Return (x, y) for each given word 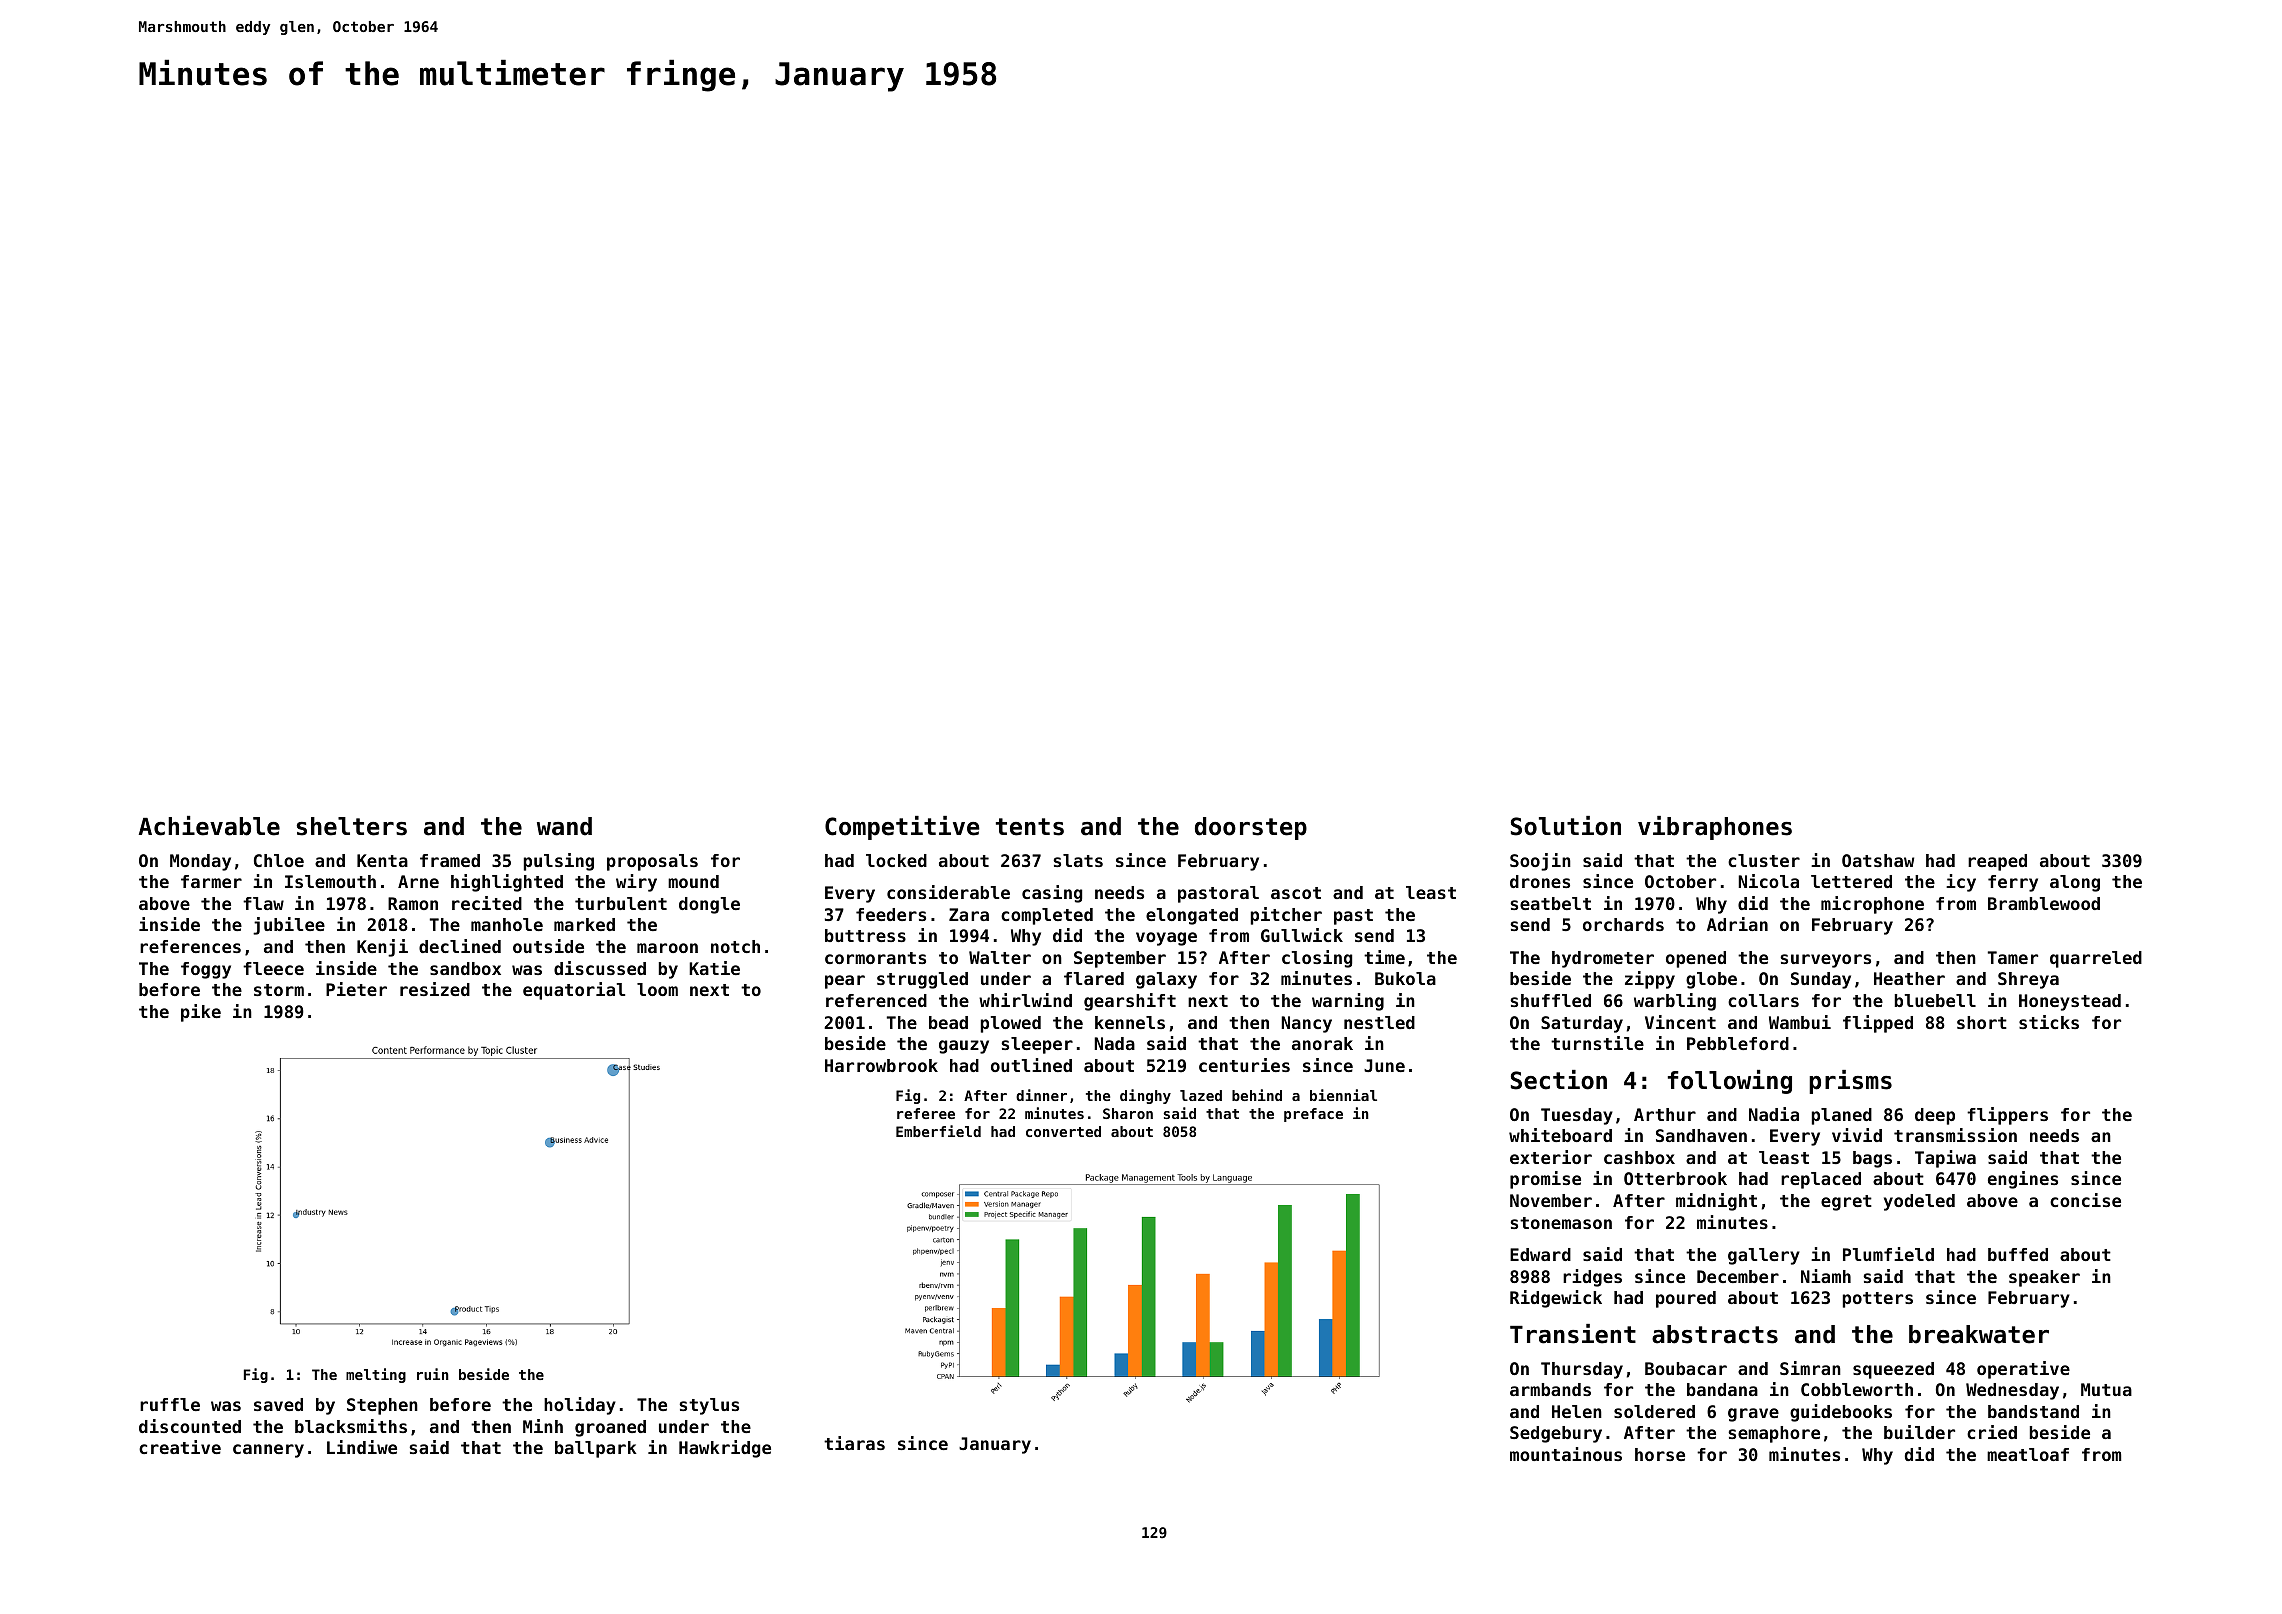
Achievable (209, 826)
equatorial (574, 991)
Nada (1114, 1043)
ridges (1592, 1278)
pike (201, 1013)
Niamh (1826, 1276)
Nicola (1768, 881)
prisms (1850, 1082)
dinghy (1145, 1096)
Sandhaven (1701, 1135)
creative (180, 1447)
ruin (433, 1374)
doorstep (1251, 828)
